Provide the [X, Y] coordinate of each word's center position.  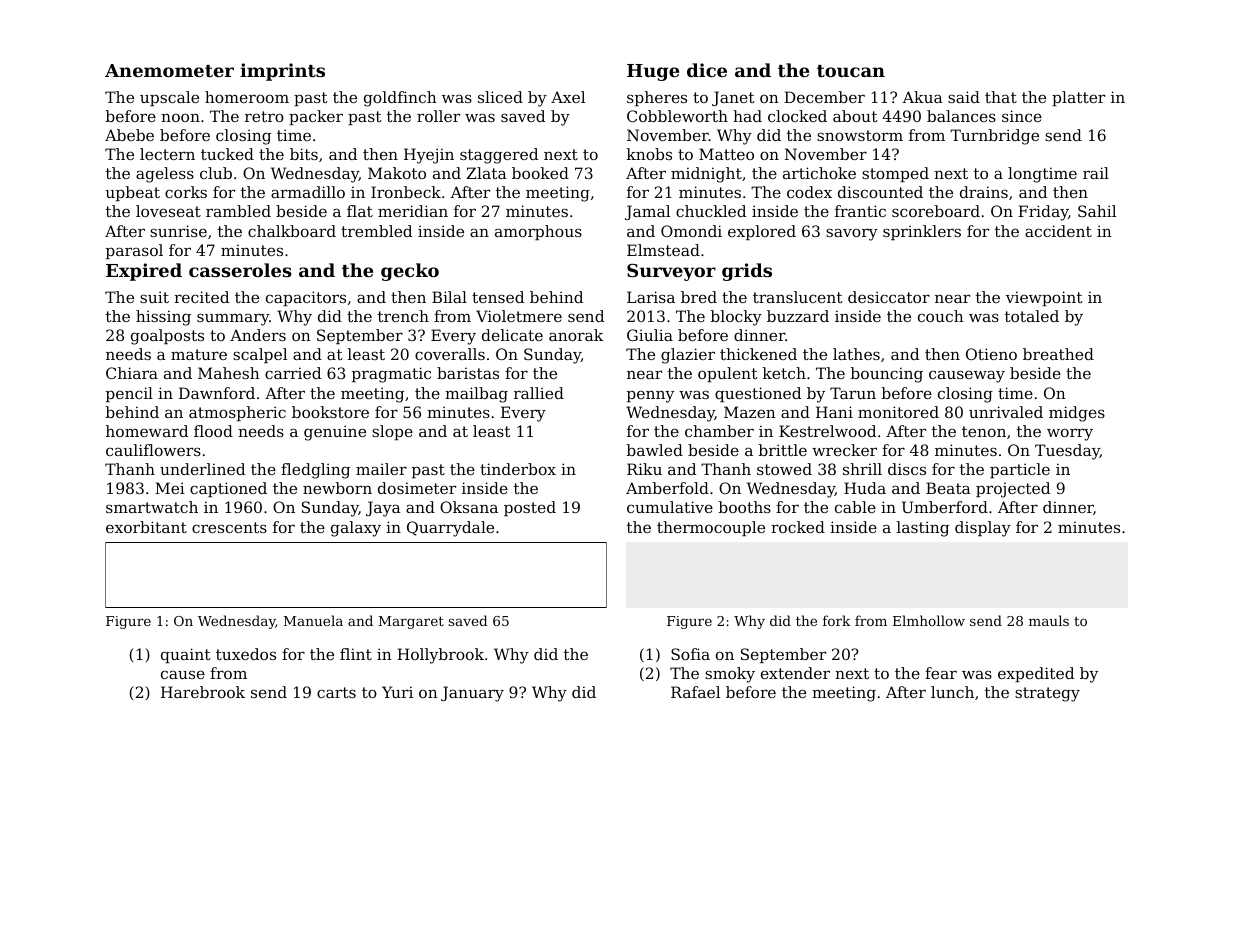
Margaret [411, 622]
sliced [500, 97]
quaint [186, 655]
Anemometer [169, 70]
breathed [1058, 354]
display [983, 529]
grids [747, 272]
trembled [376, 231]
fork [837, 620]
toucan [851, 71]
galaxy [356, 529]
